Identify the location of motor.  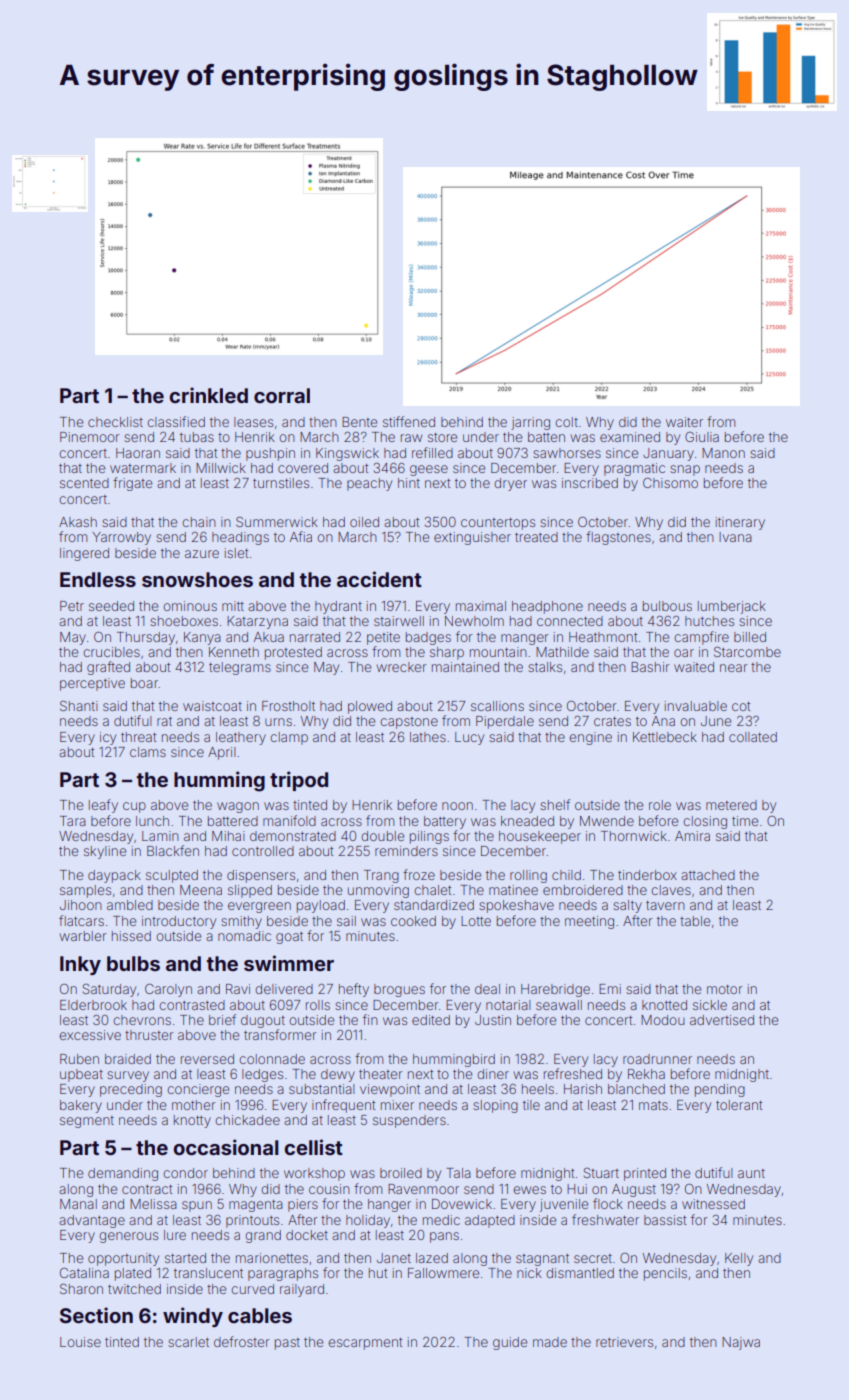
(725, 989).
